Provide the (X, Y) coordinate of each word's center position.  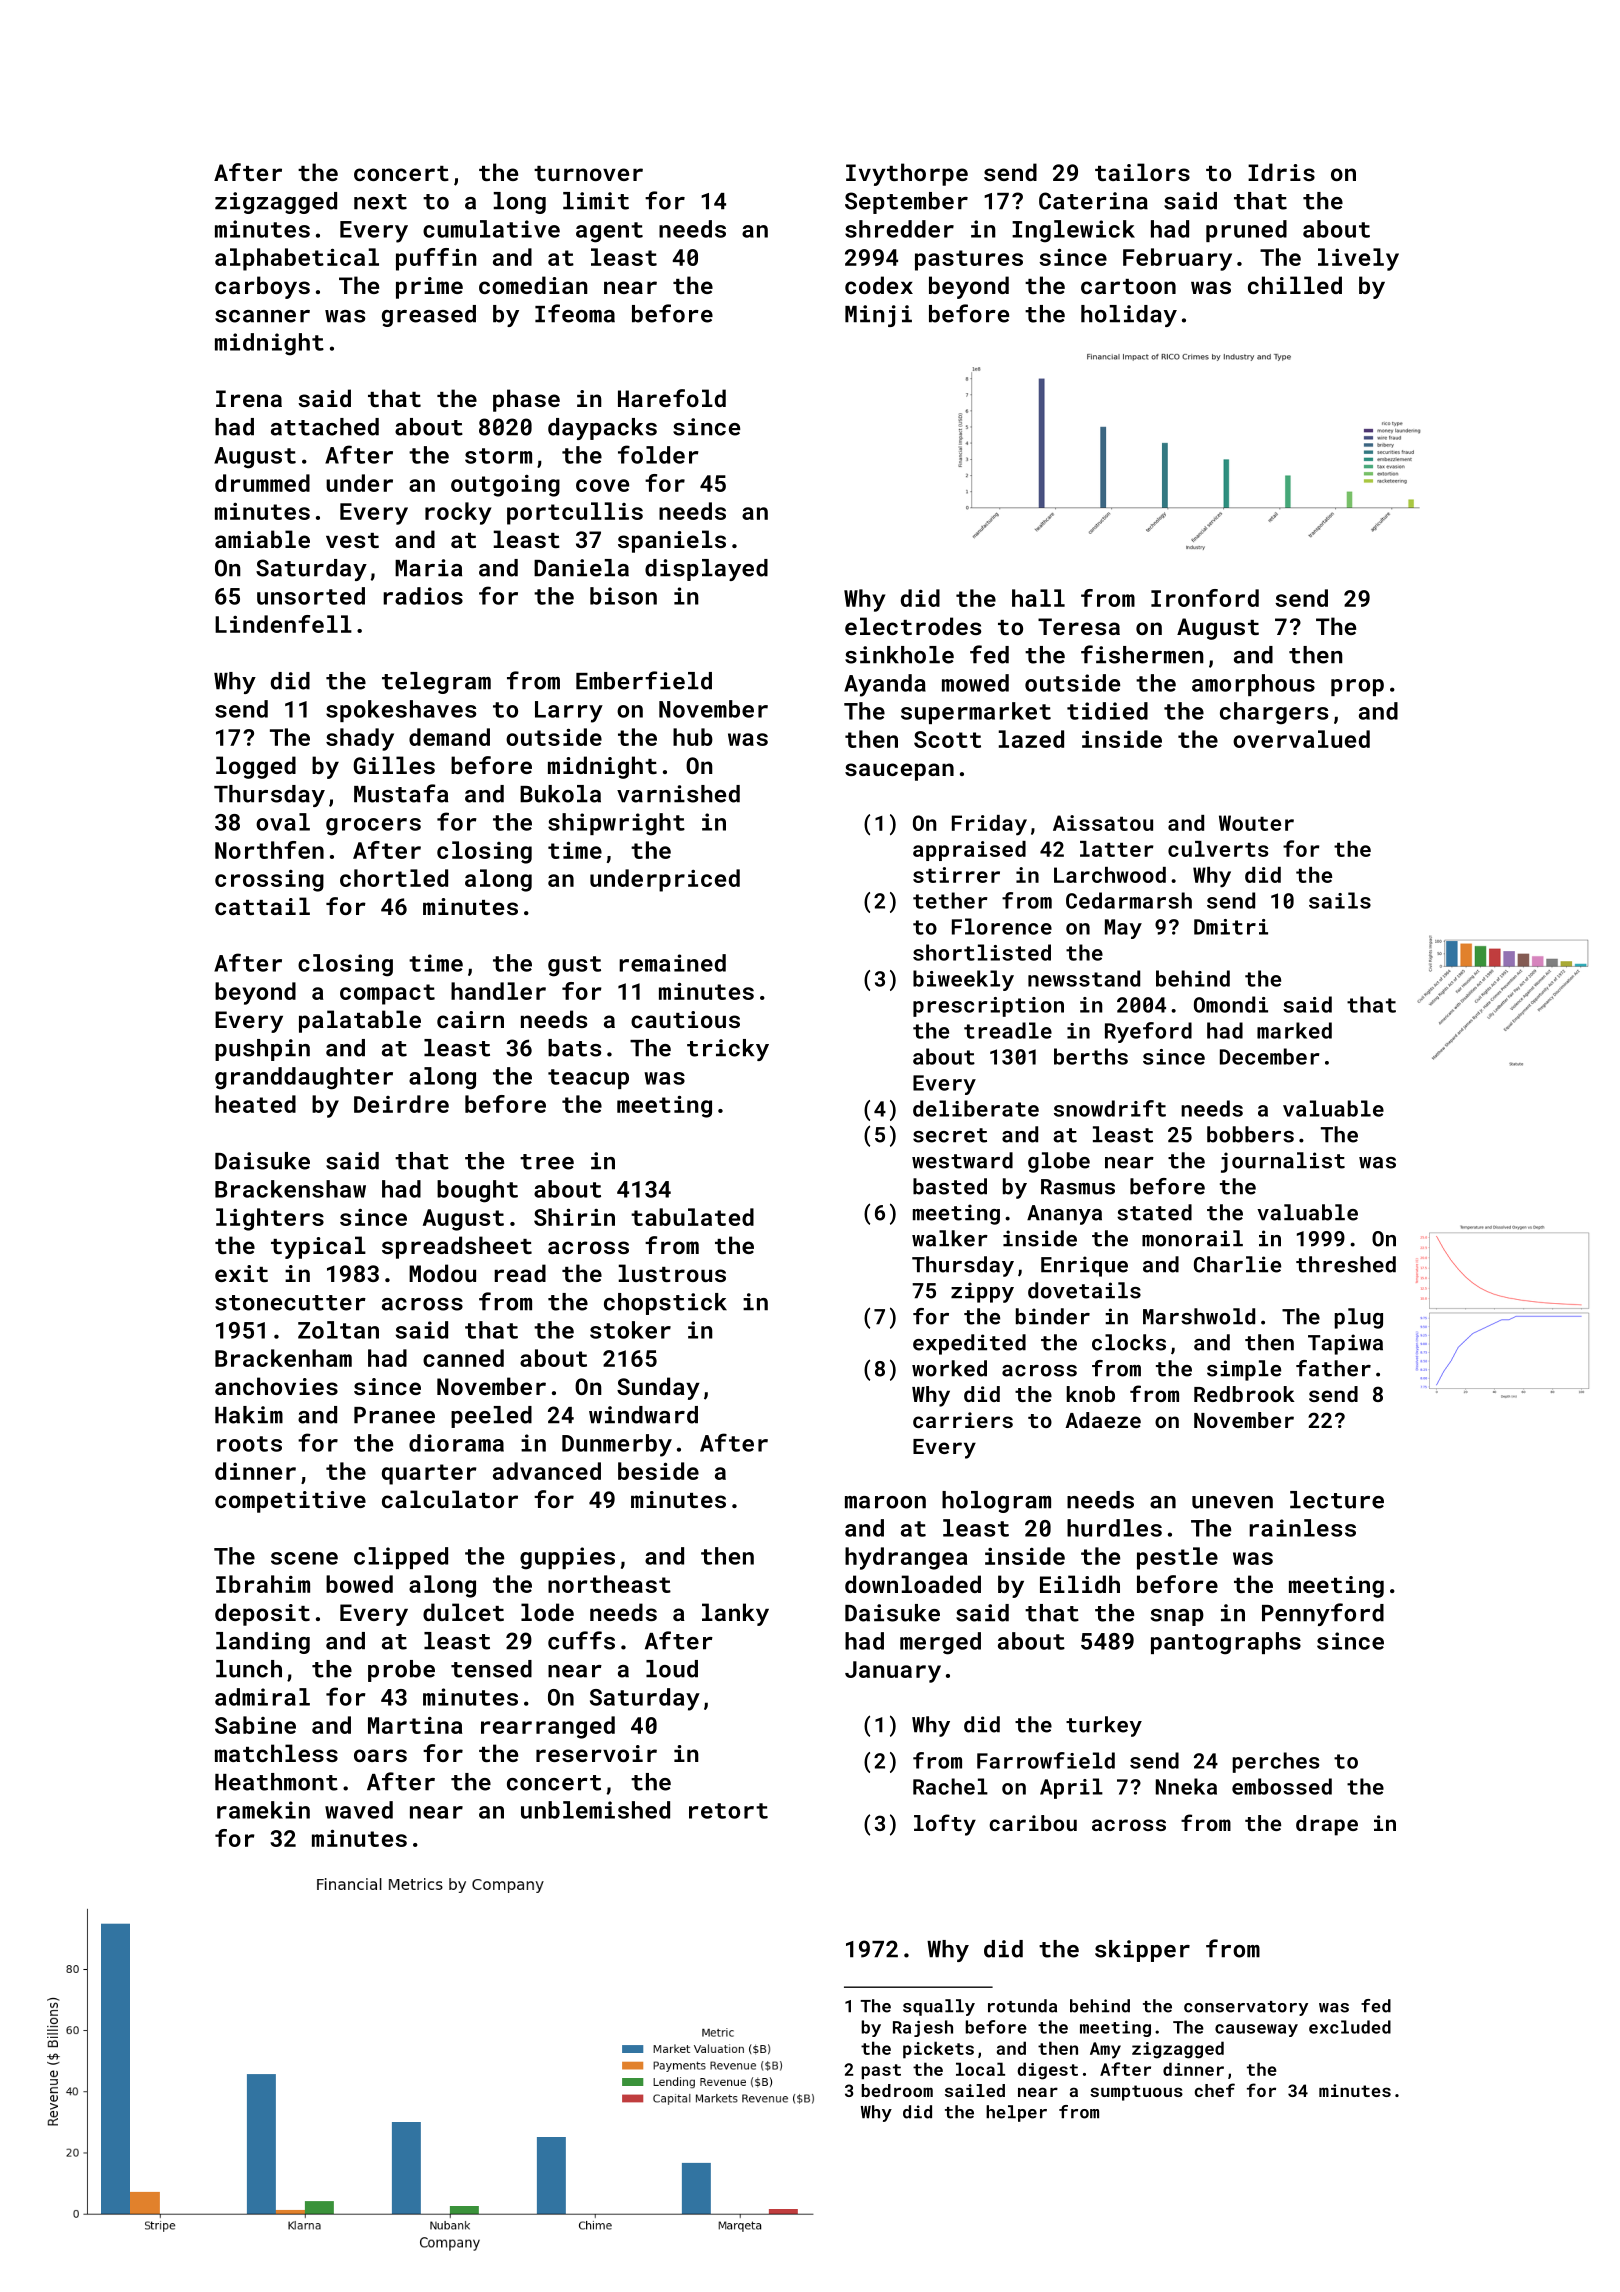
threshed (1346, 1264)
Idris (1281, 172)
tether (950, 900)
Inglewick (1073, 231)
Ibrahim (263, 1584)
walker (950, 1238)
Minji (878, 316)
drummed (262, 483)
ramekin (263, 1810)
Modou (442, 1273)
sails (1340, 900)
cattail (262, 906)
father (1333, 1368)
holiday (1129, 316)
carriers (963, 1420)
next (380, 202)
